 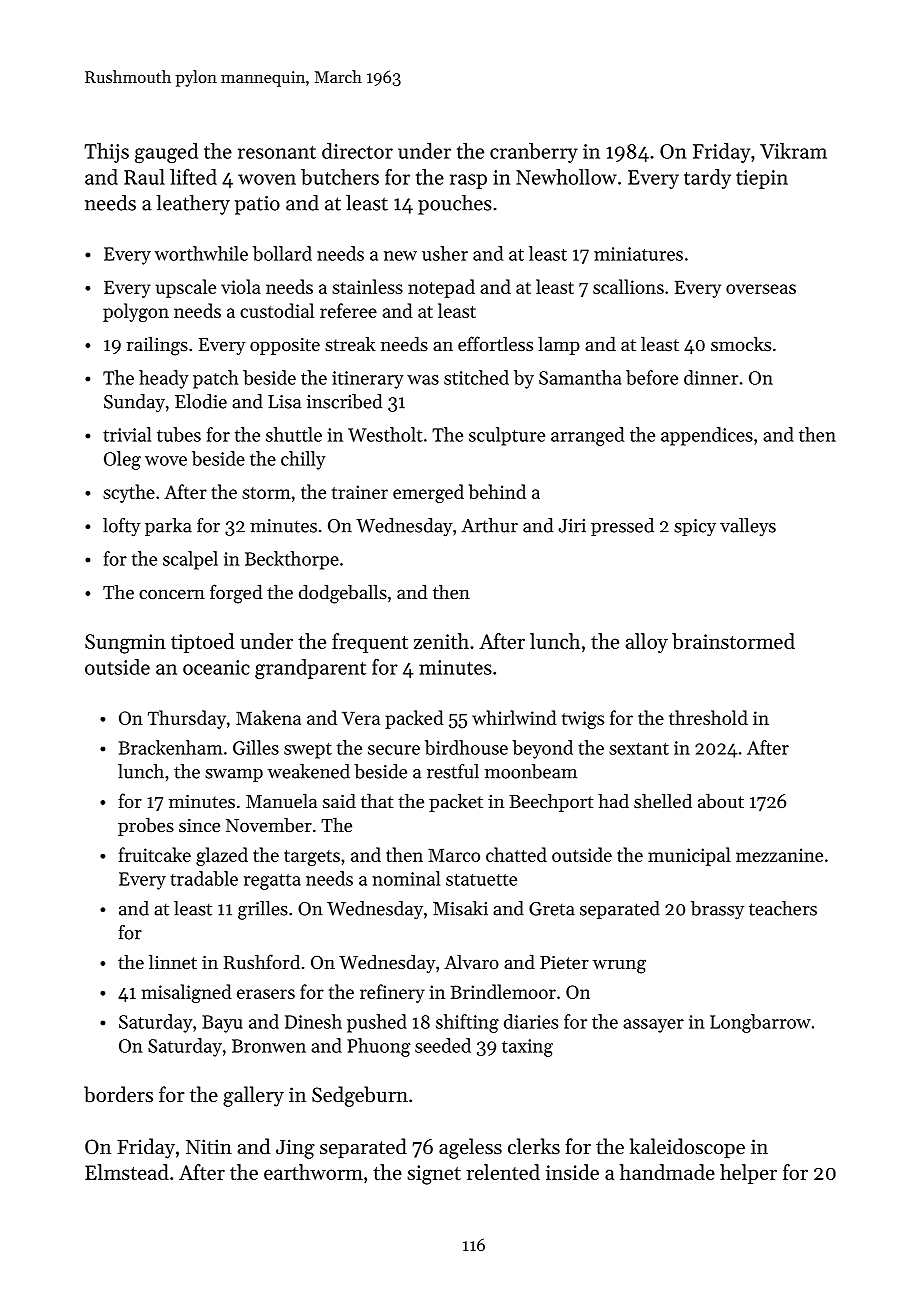 What do you see at coordinates (476, 377) in the screenshot?
I see `stitched` at bounding box center [476, 377].
